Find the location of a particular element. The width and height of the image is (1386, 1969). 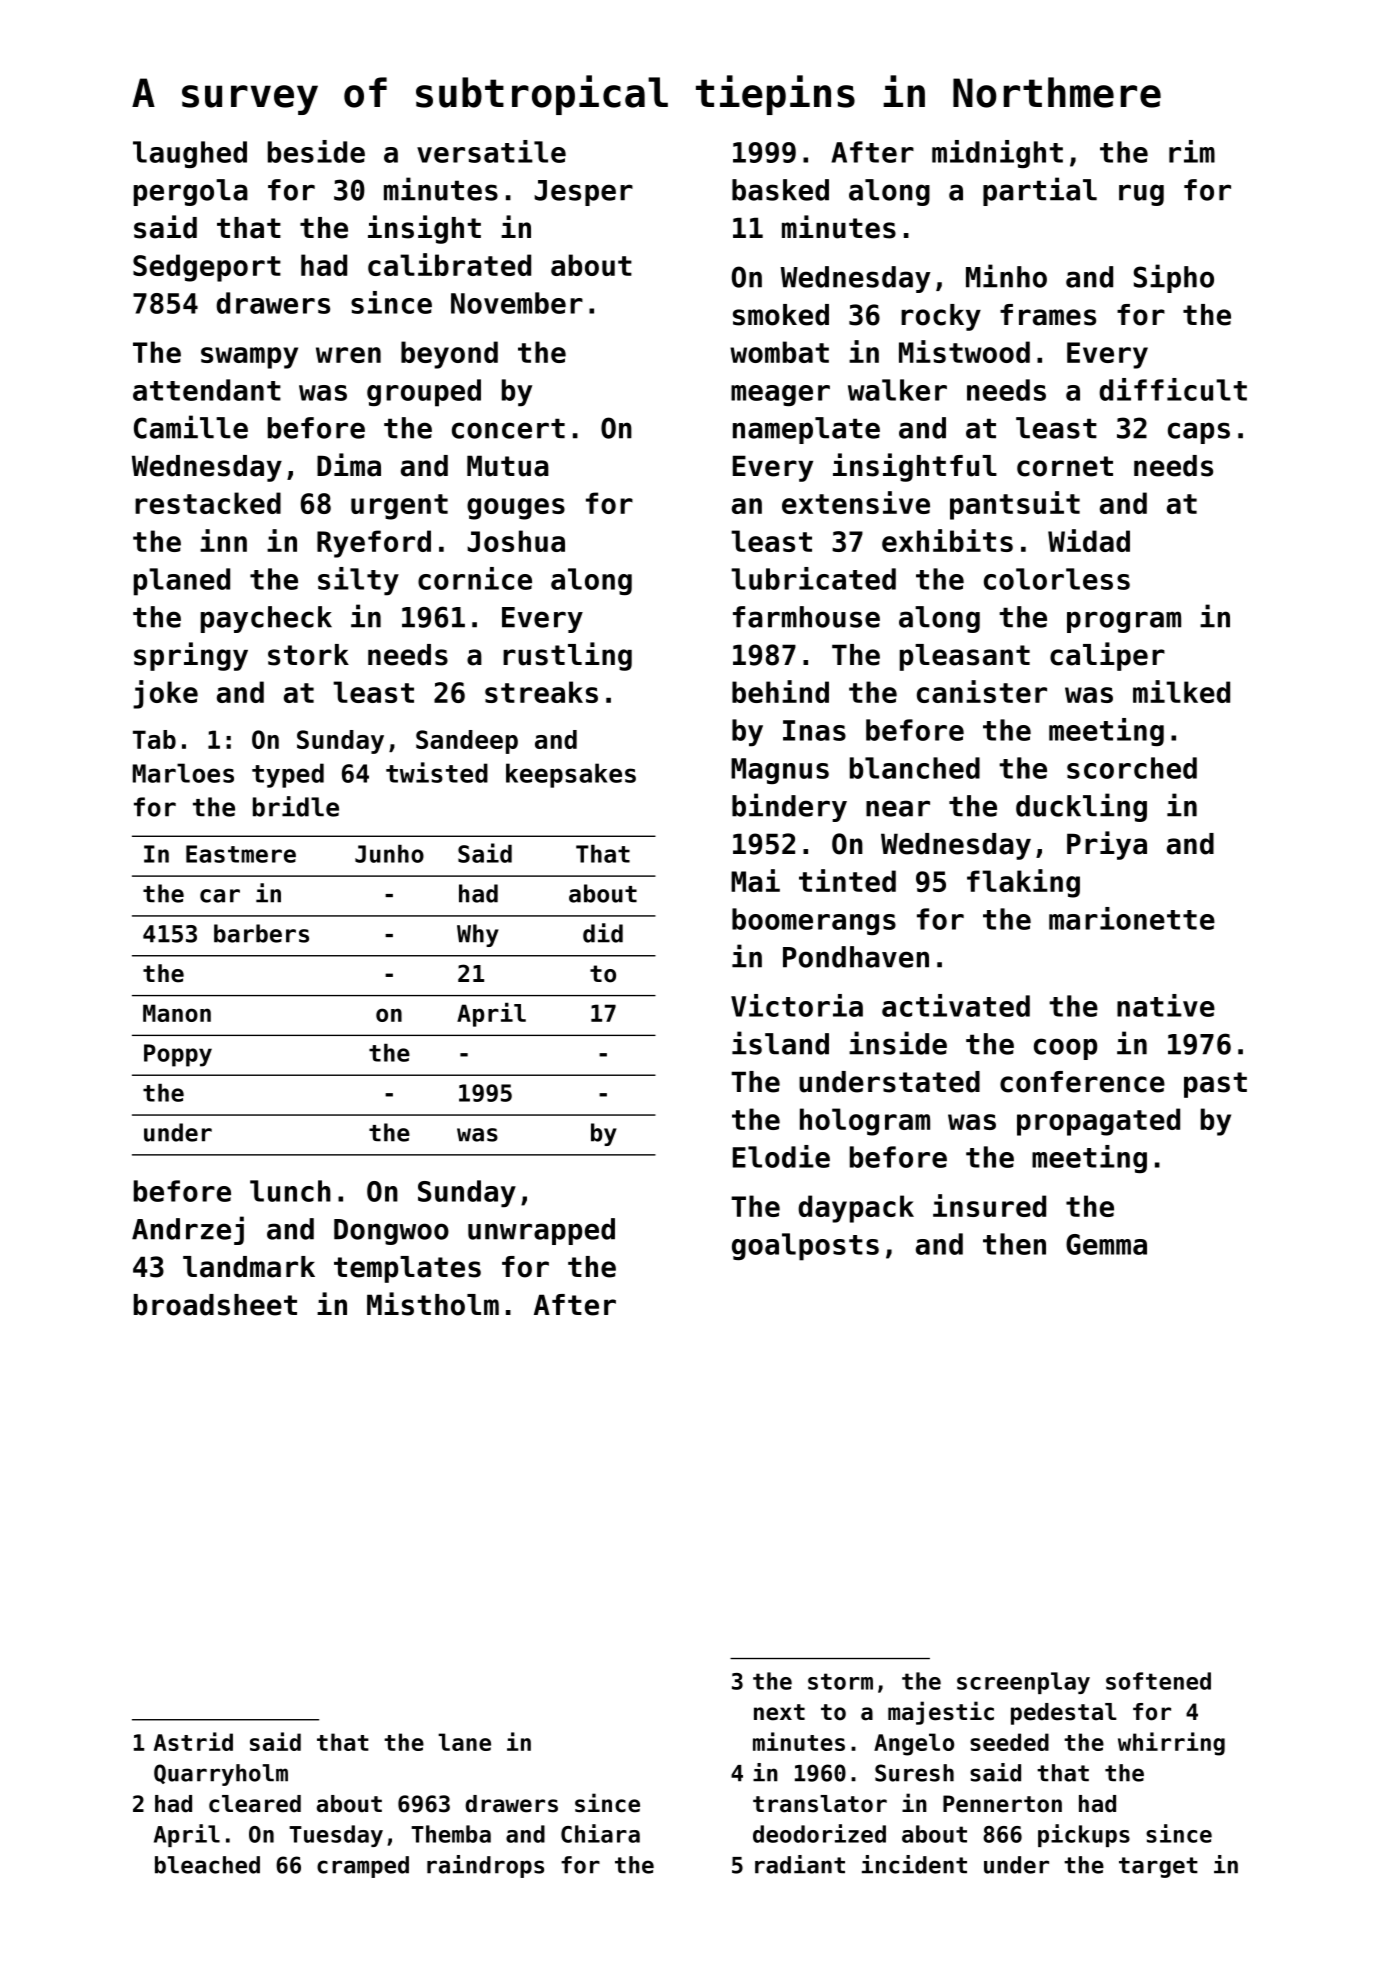

radiant is located at coordinates (800, 1864).
